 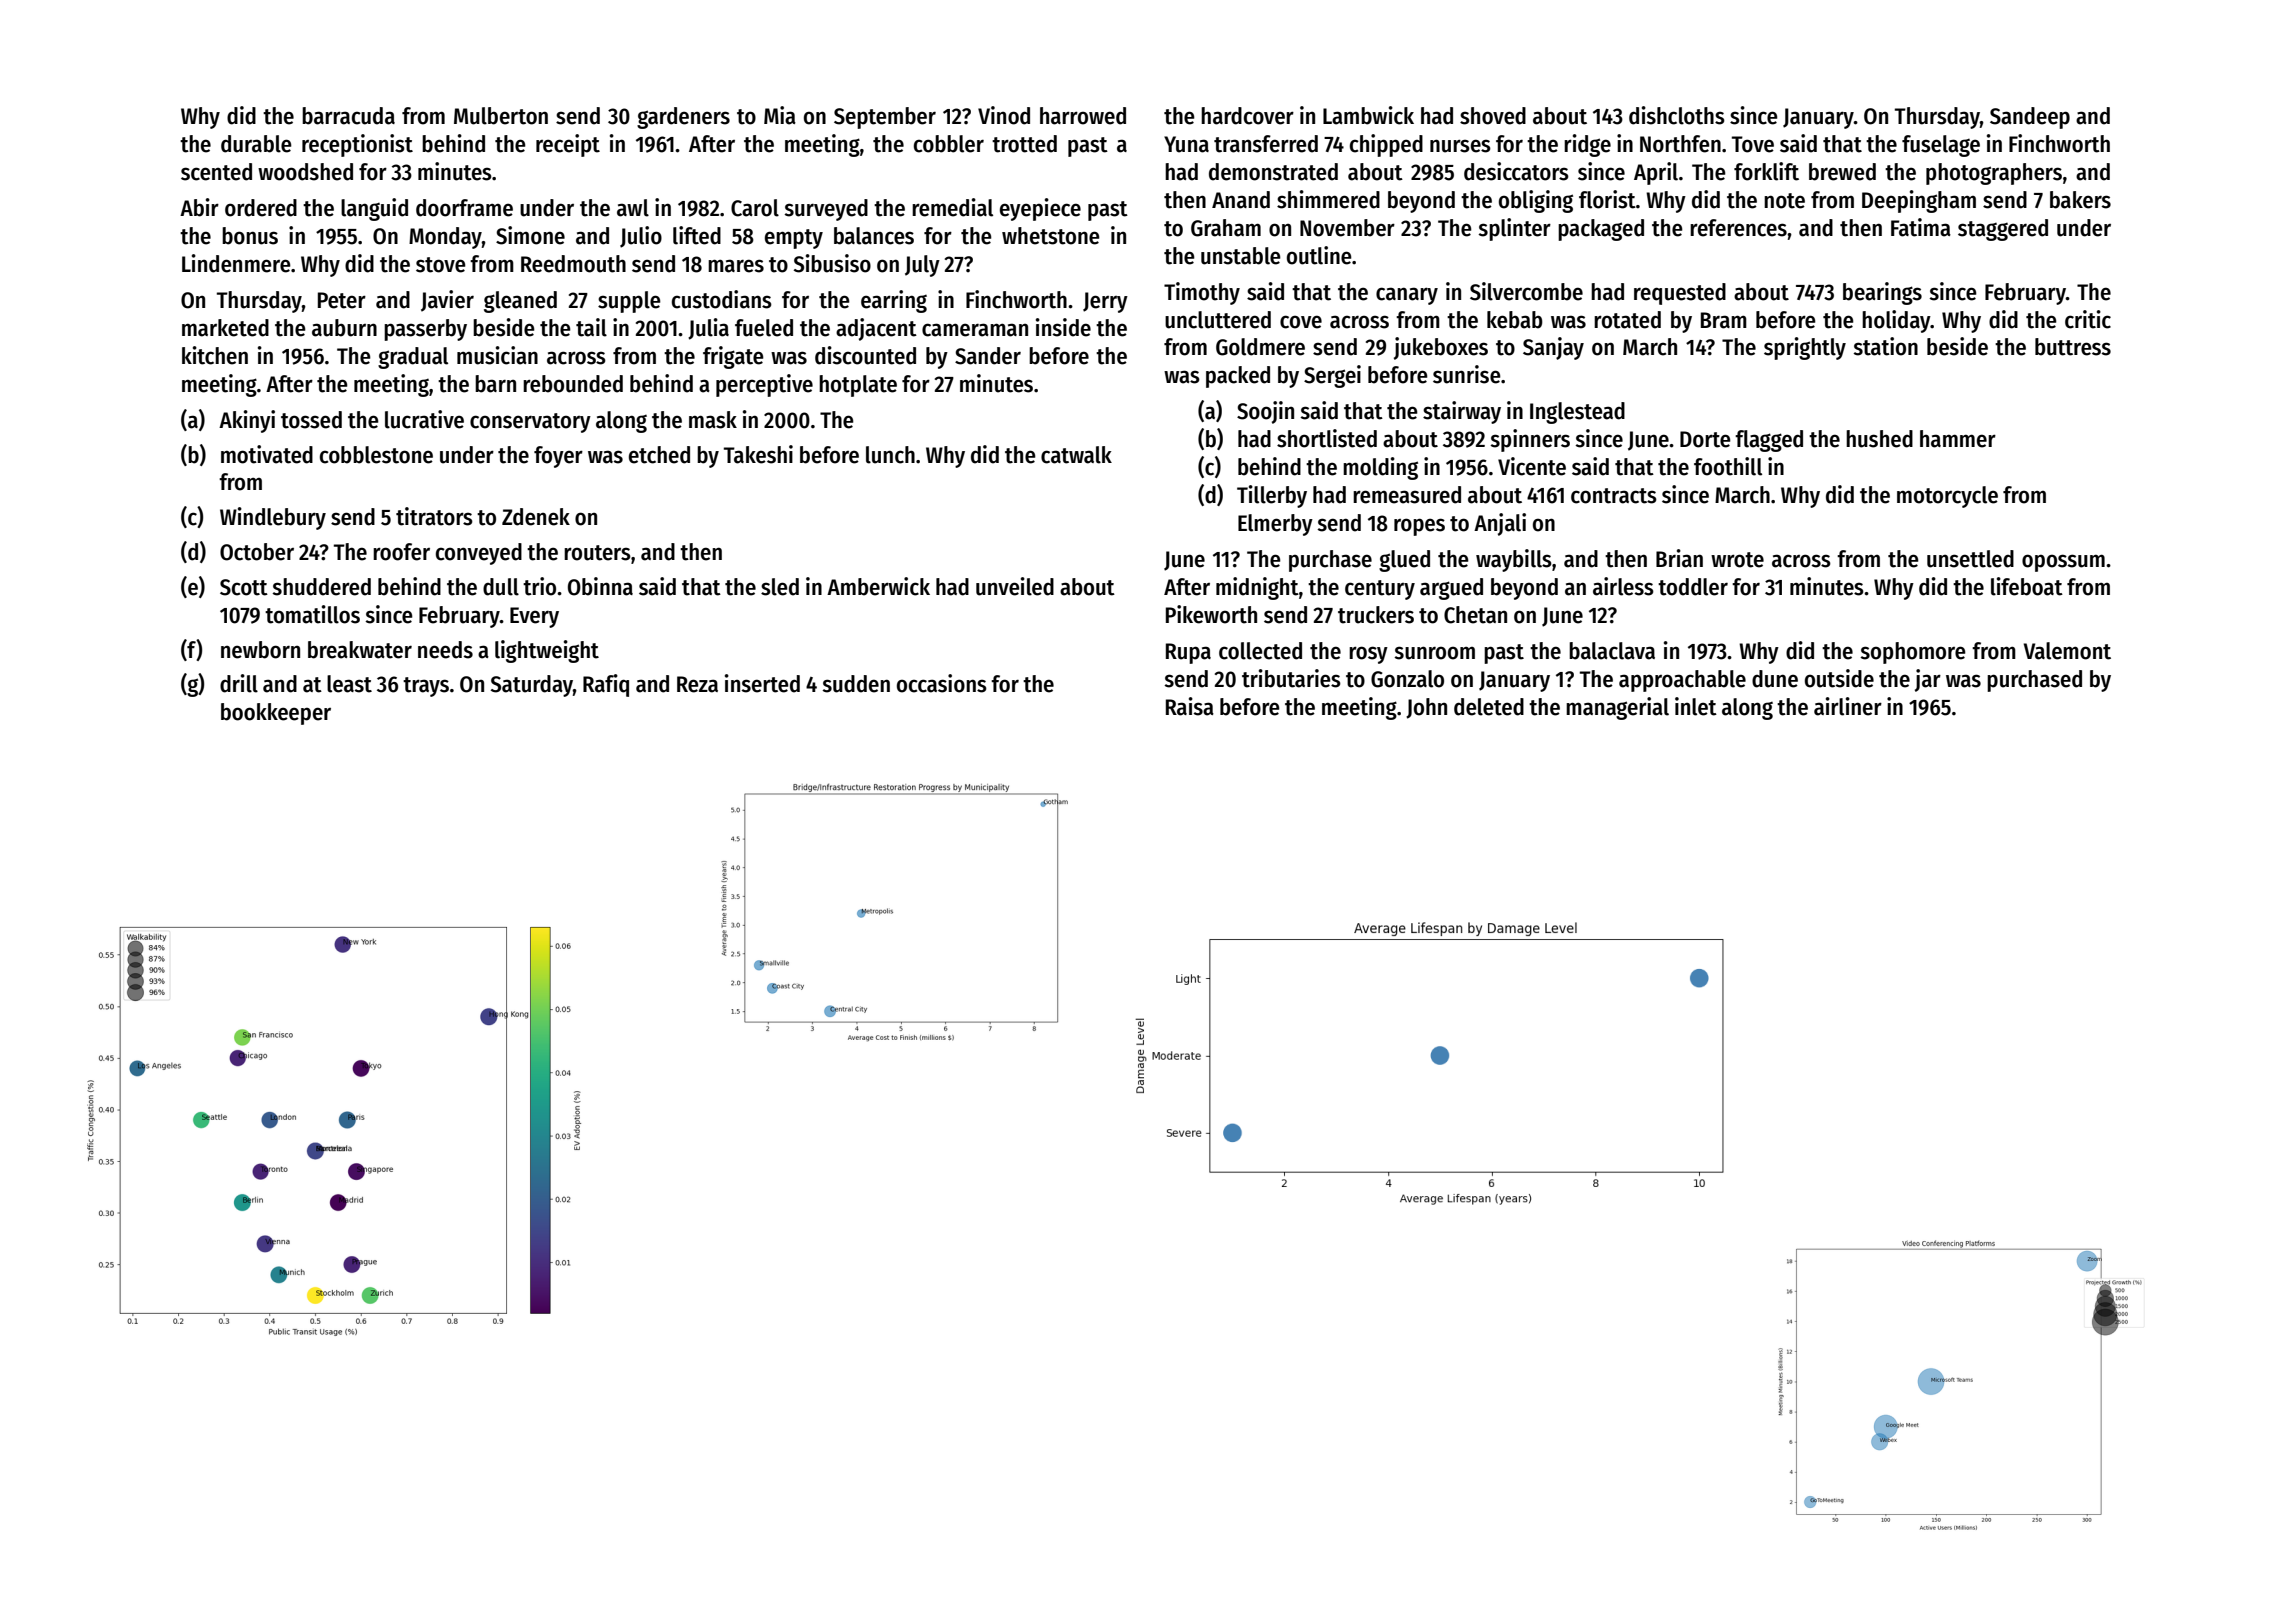 I want to click on Brian, so click(x=1679, y=558).
